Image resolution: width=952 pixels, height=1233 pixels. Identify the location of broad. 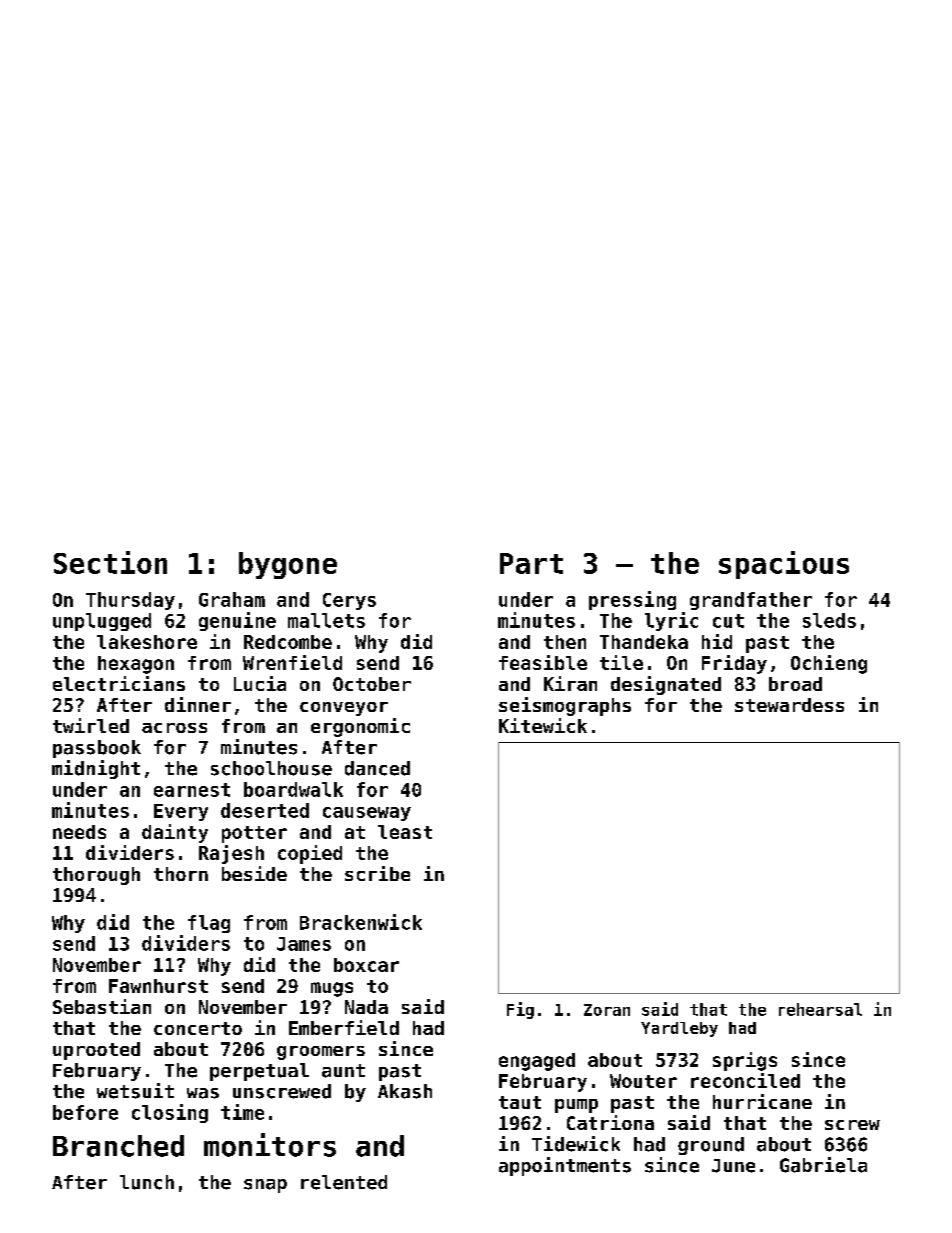
(795, 684).
